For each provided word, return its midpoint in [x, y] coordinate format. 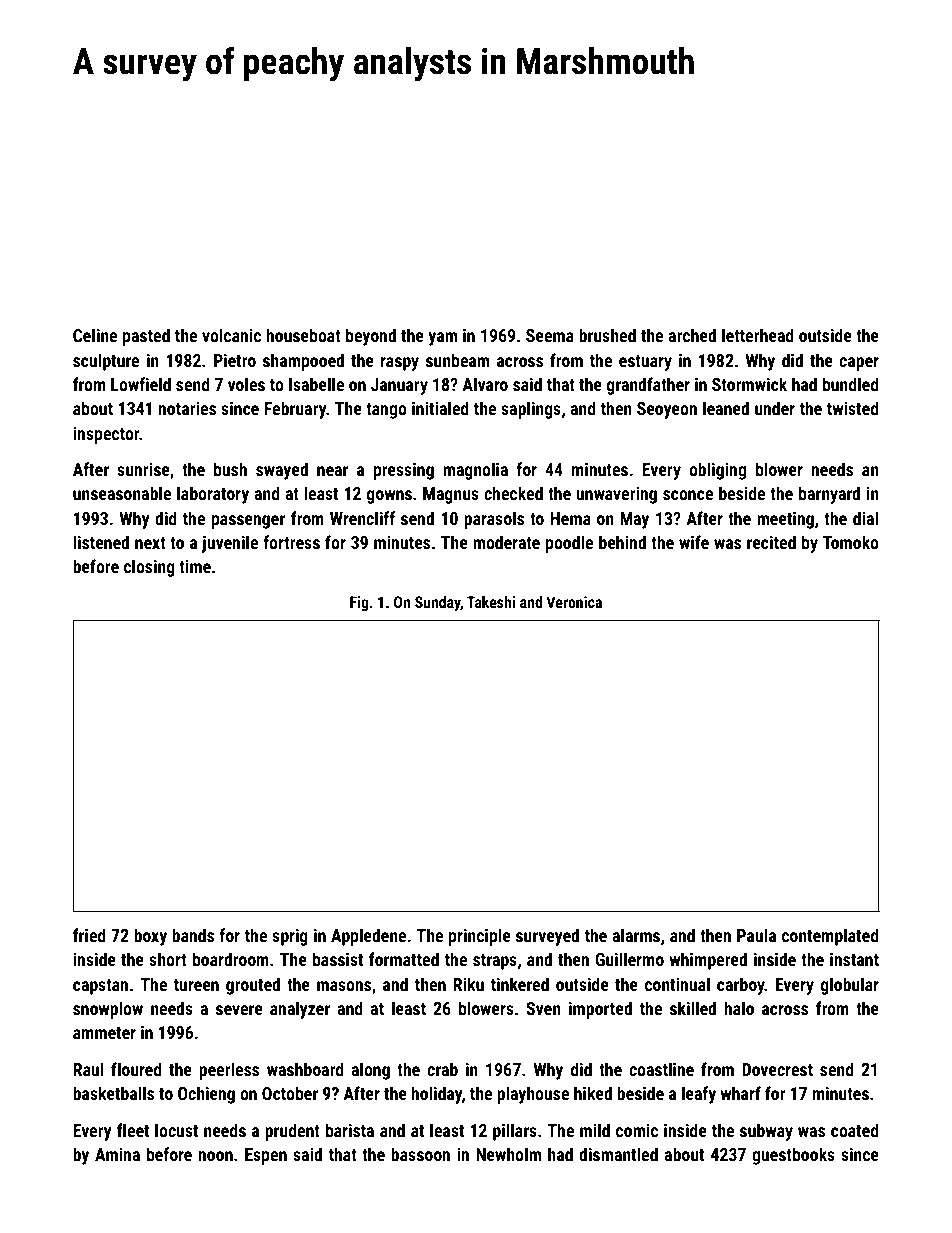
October [290, 1093]
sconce [688, 495]
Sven [543, 1008]
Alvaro [485, 384]
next [150, 543]
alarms [636, 935]
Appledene [368, 937]
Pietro [235, 360]
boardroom [231, 959]
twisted [853, 408]
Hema [570, 518]
